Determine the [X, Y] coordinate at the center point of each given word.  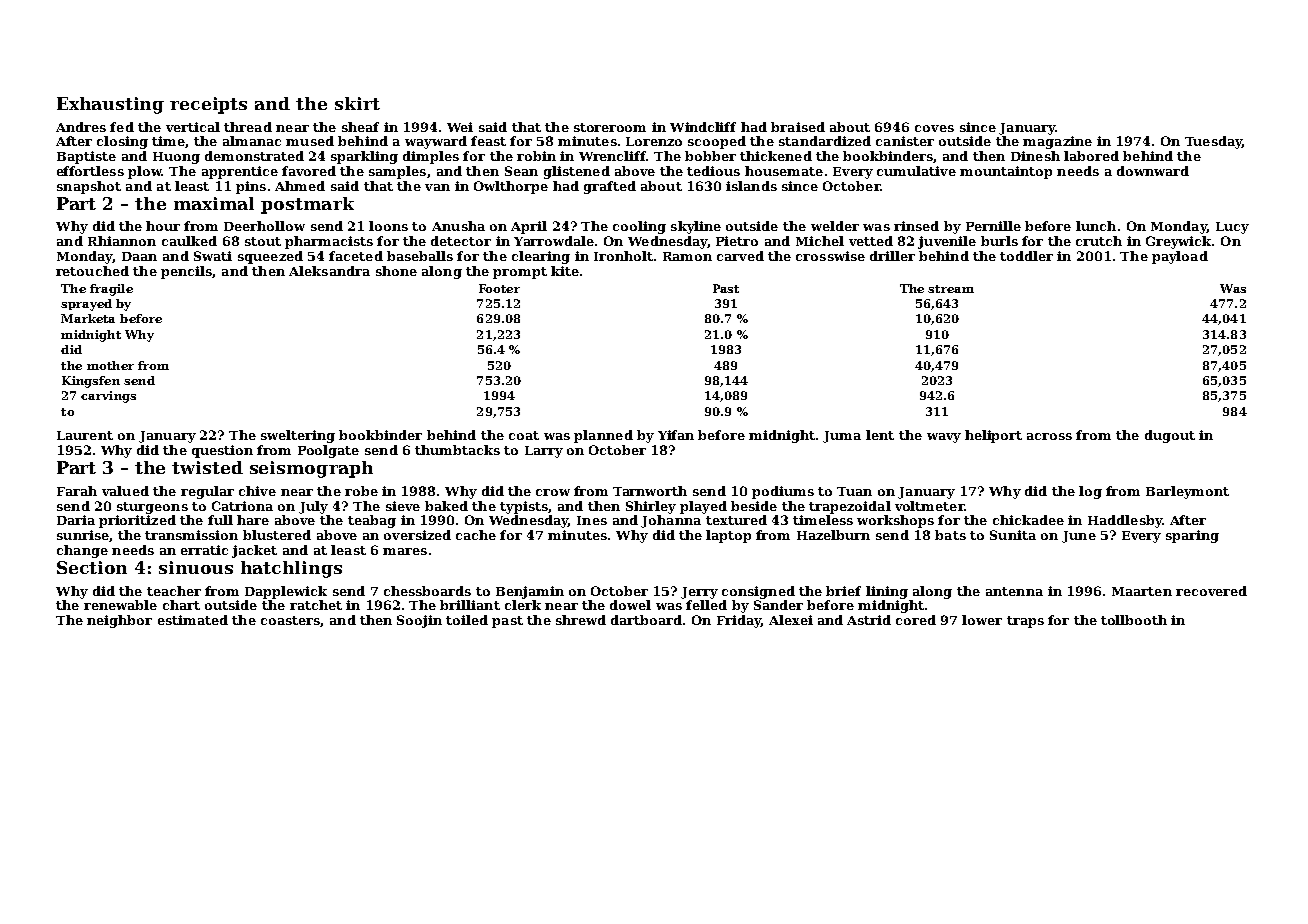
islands [751, 186]
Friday [739, 621]
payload [1180, 257]
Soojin [419, 621]
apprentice [240, 172]
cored [916, 620]
